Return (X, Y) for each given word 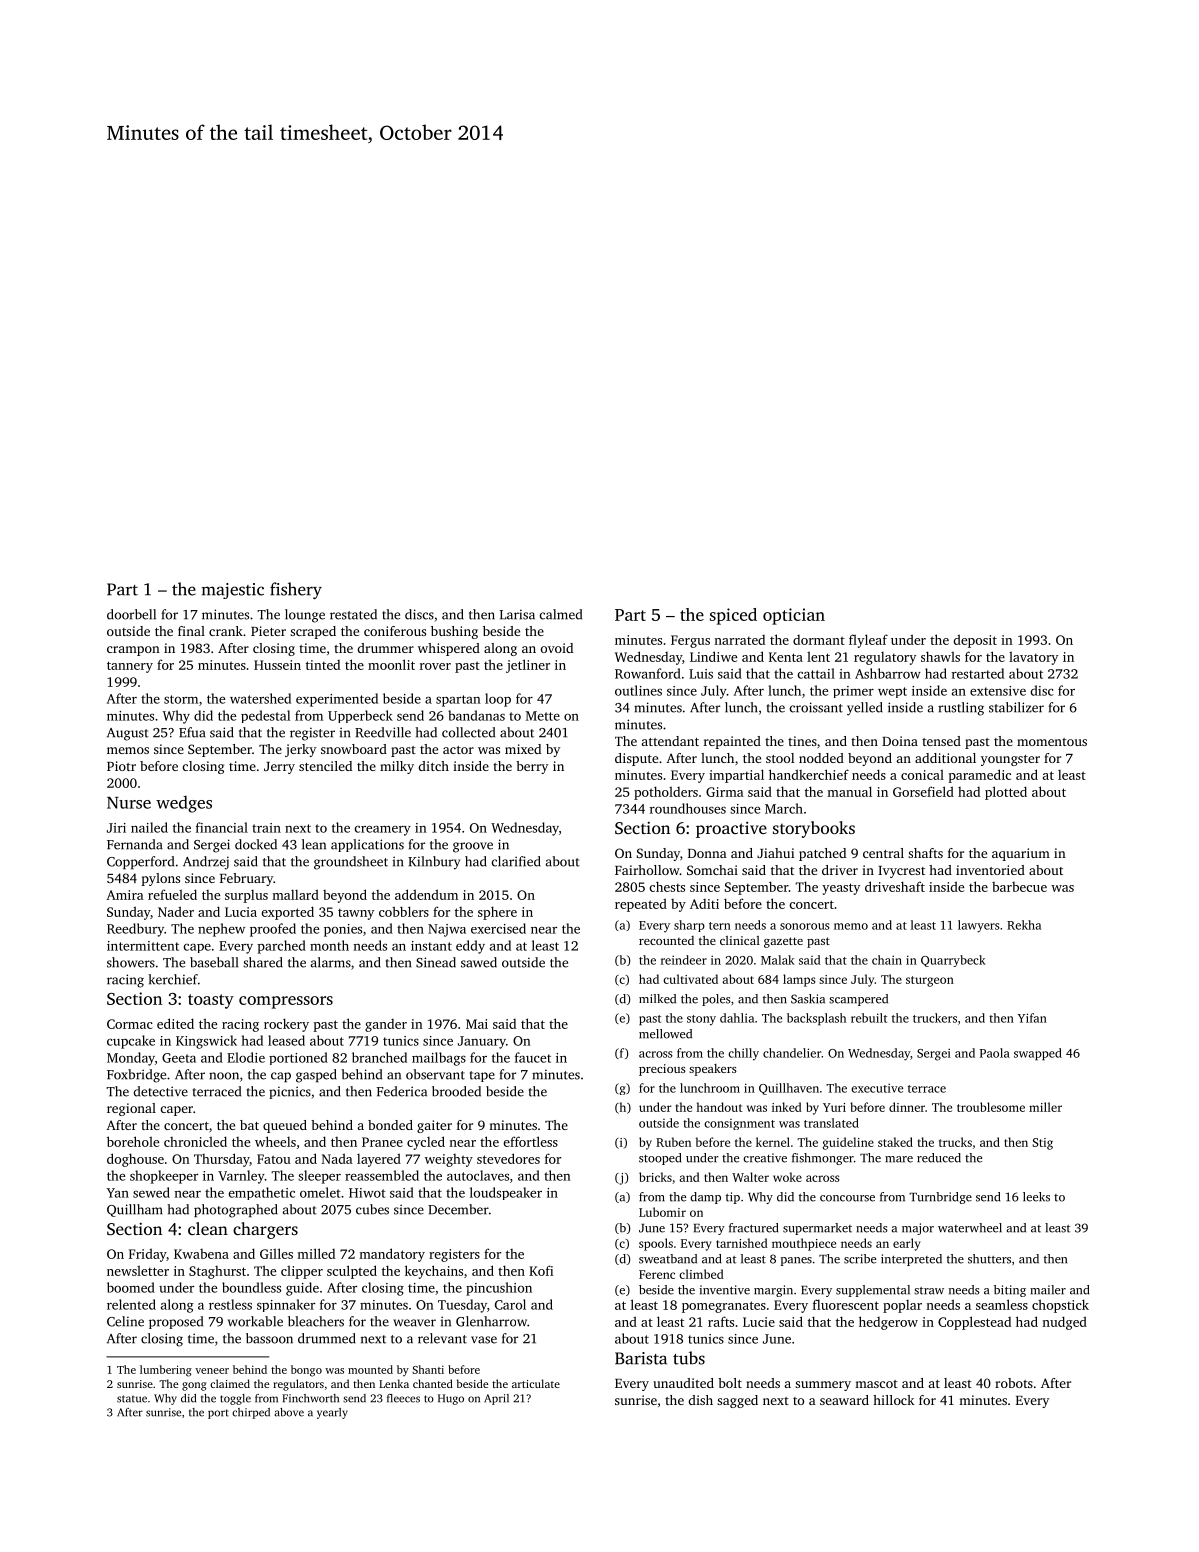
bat (249, 1125)
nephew (221, 930)
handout (719, 1107)
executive (877, 1088)
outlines (638, 690)
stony (701, 1020)
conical (922, 775)
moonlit (391, 664)
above (289, 1412)
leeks (1036, 1197)
